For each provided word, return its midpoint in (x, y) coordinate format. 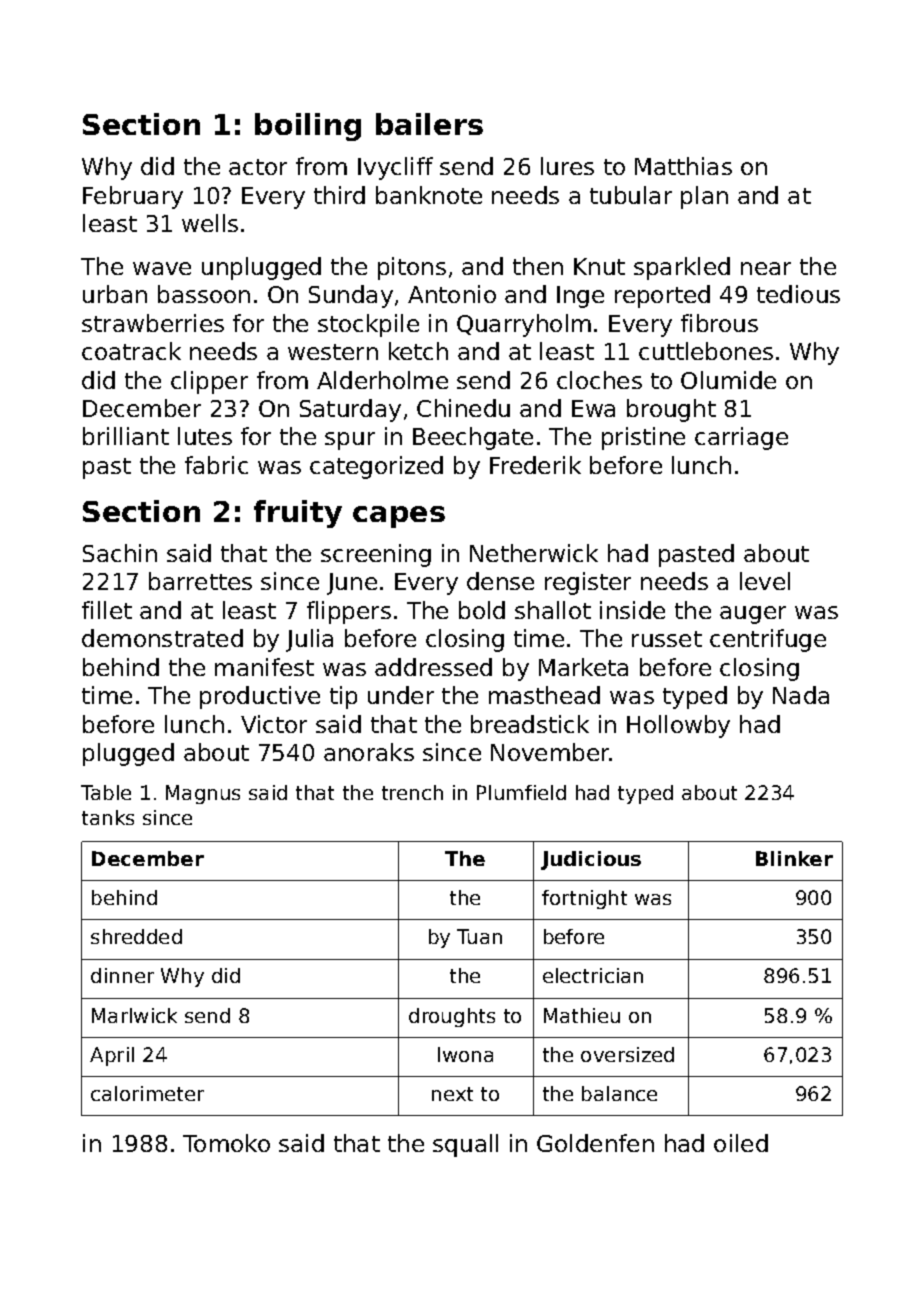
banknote (429, 195)
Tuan (479, 936)
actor (258, 167)
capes (399, 517)
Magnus (203, 794)
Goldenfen (595, 1143)
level (765, 581)
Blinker (794, 858)
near (766, 268)
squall (465, 1145)
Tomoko (226, 1143)
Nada (801, 695)
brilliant (126, 436)
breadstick (530, 724)
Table (106, 792)
